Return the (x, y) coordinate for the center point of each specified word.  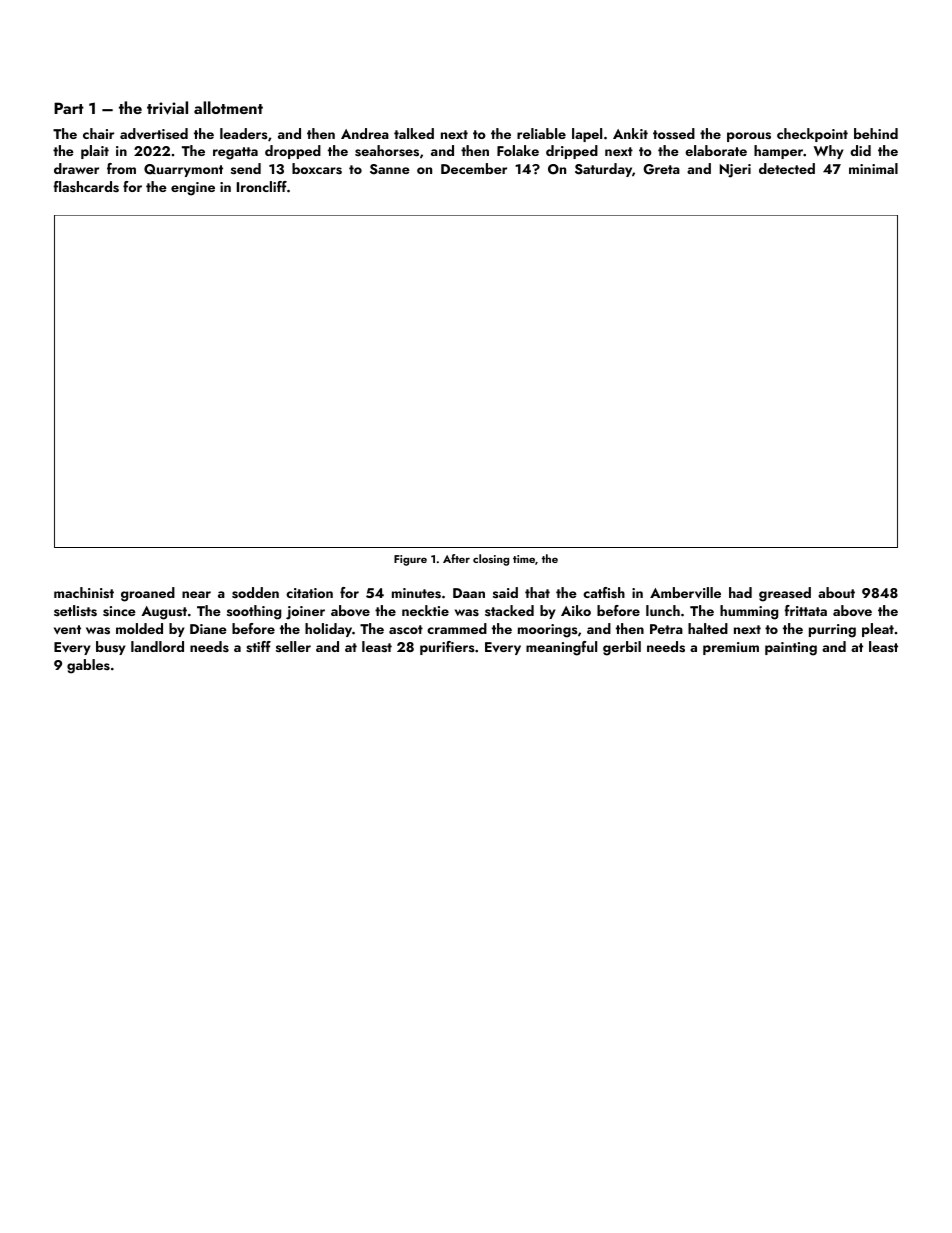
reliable (541, 133)
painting (791, 649)
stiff (258, 647)
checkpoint (812, 135)
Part (69, 108)
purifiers (447, 648)
